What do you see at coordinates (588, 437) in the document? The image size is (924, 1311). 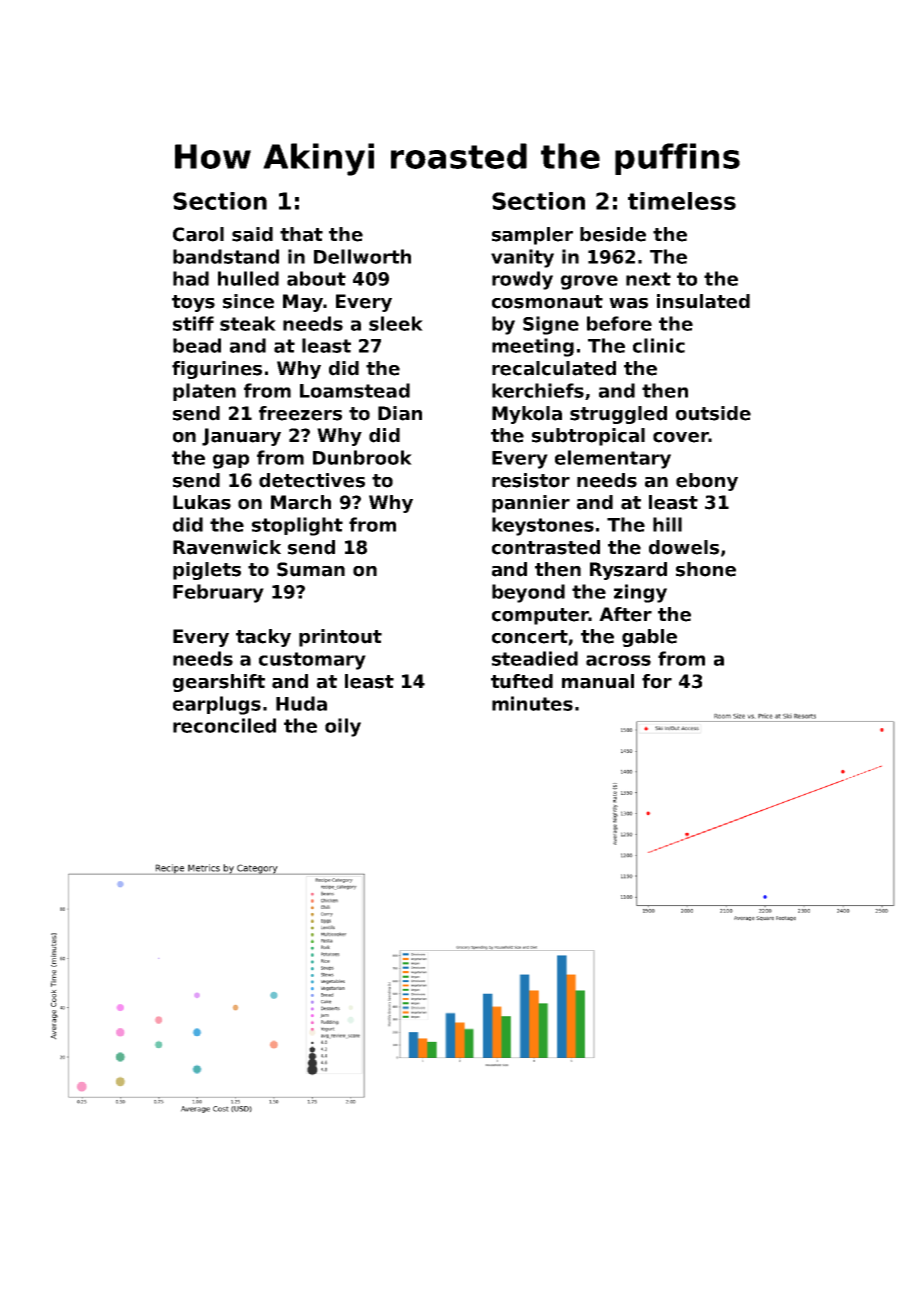 I see `subtropical` at bounding box center [588, 437].
